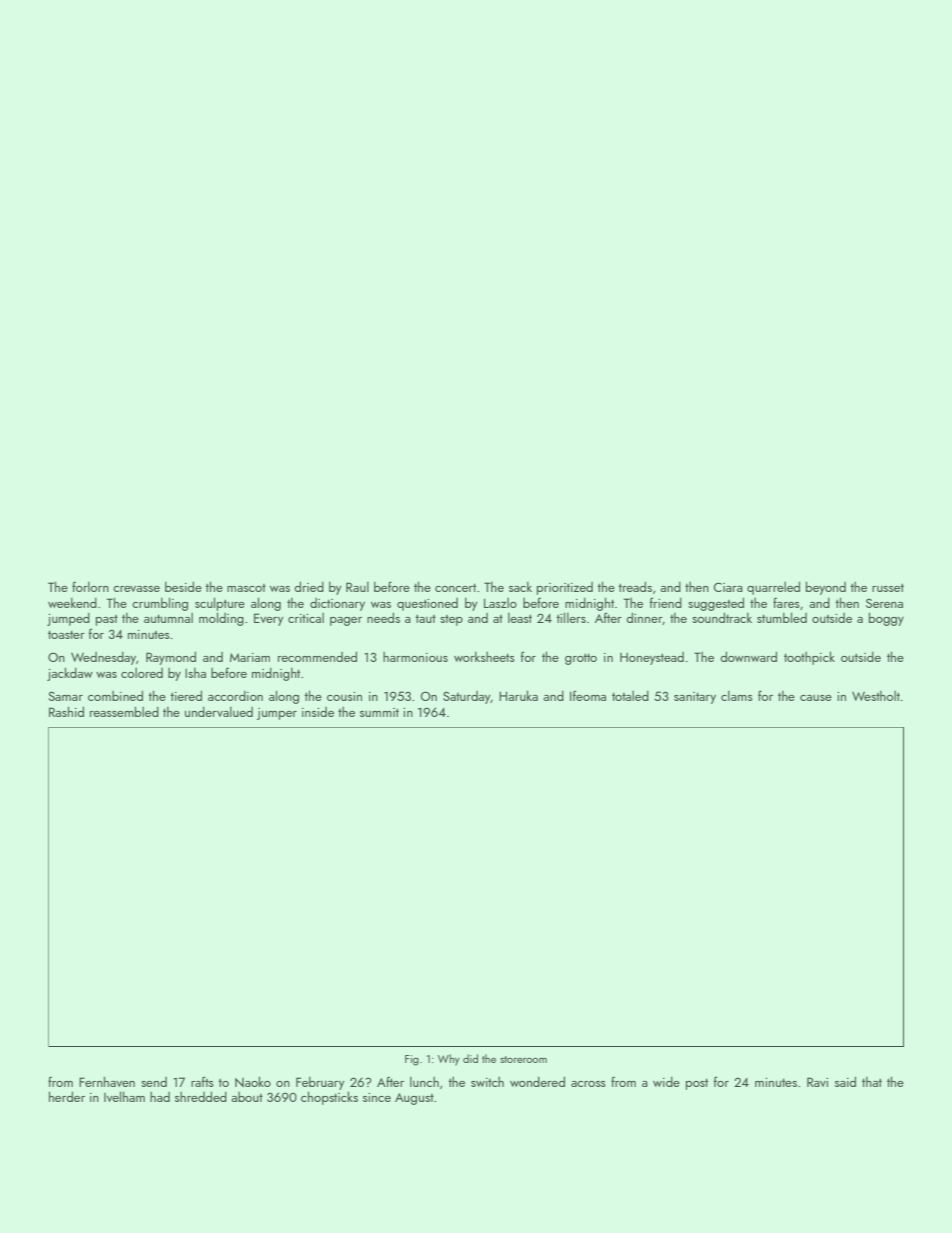  What do you see at coordinates (630, 695) in the screenshot?
I see `totaled` at bounding box center [630, 695].
